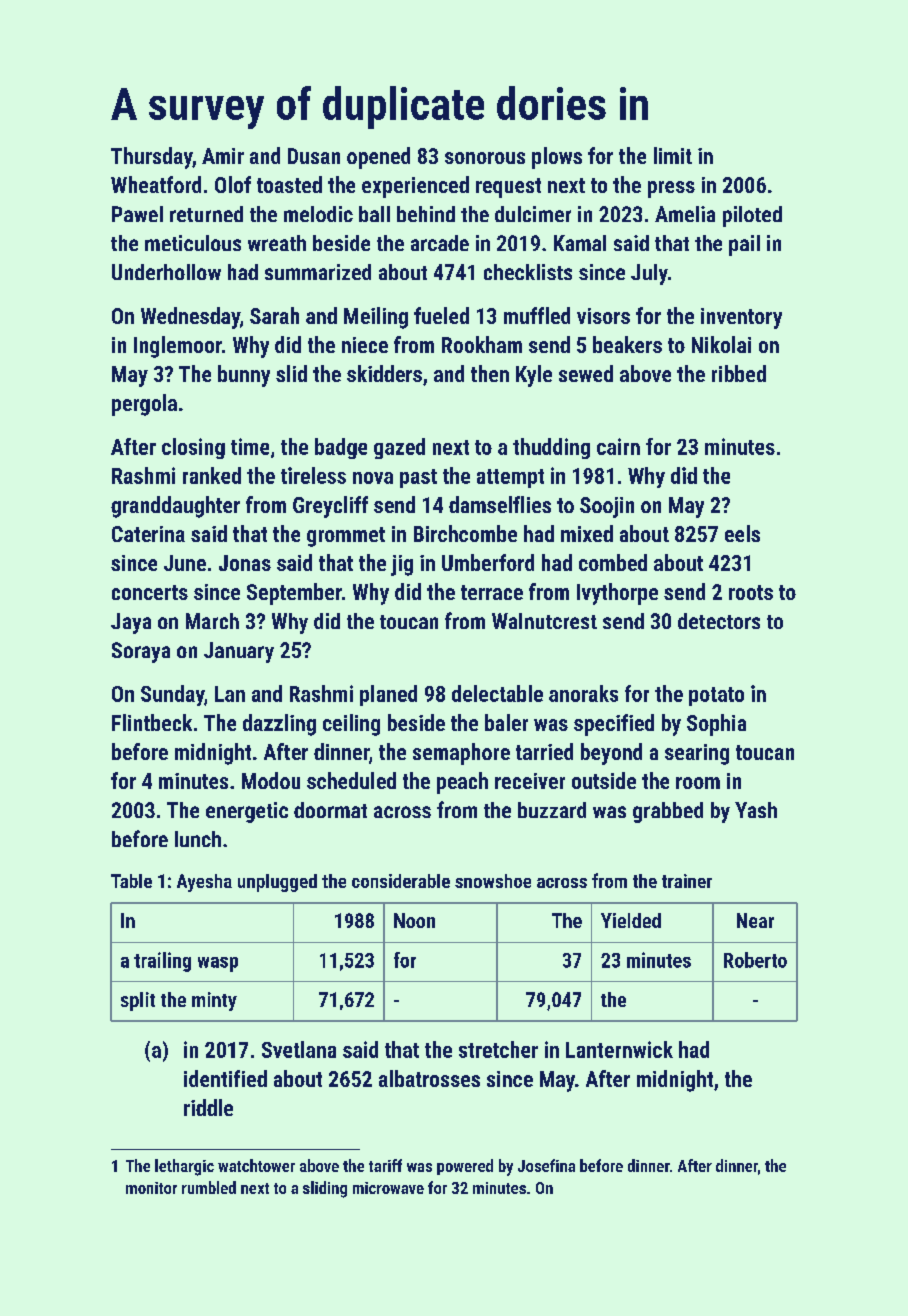  What do you see at coordinates (510, 478) in the screenshot?
I see `attempt` at bounding box center [510, 478].
